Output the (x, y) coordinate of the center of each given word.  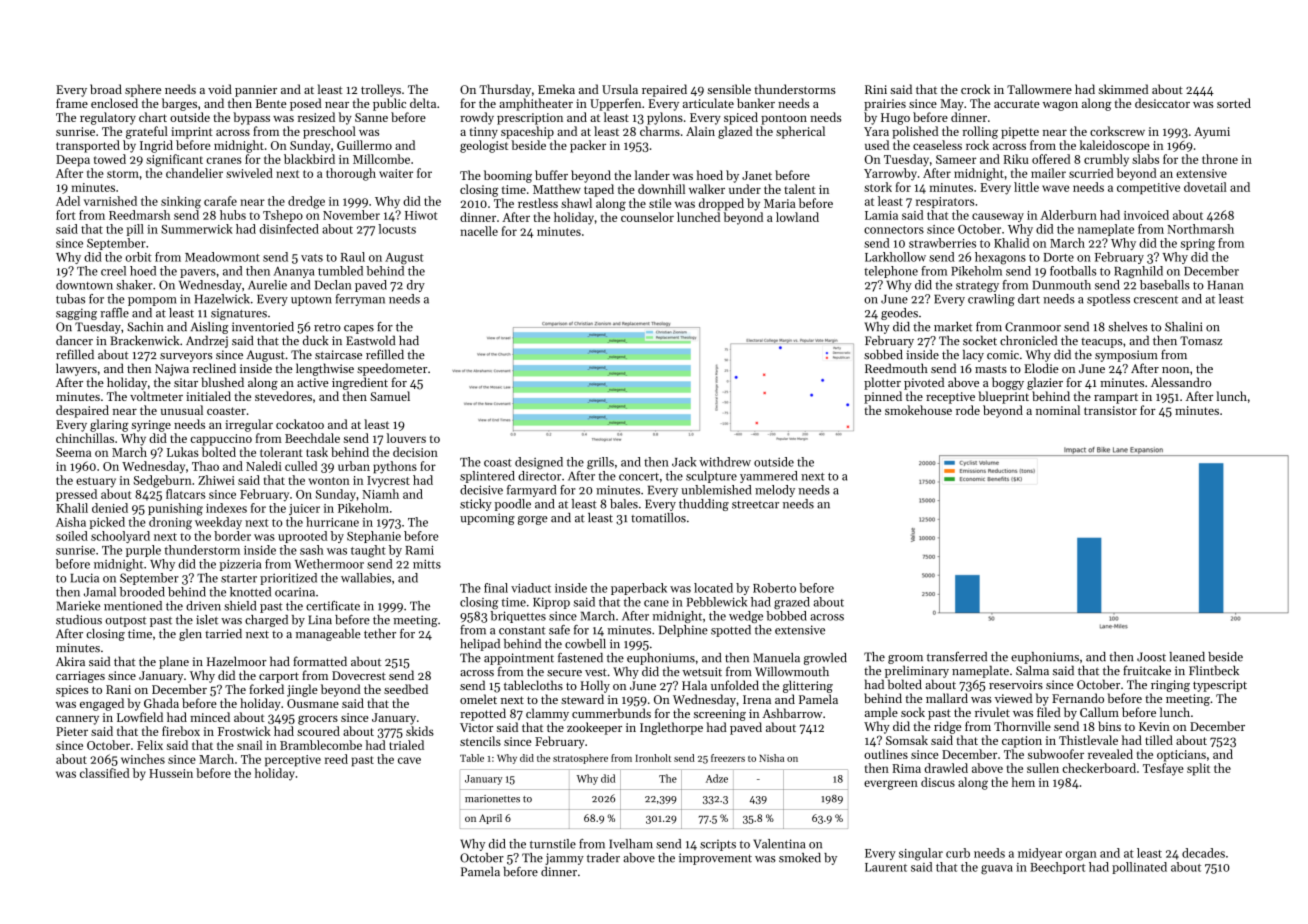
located (713, 588)
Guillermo (364, 145)
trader (603, 858)
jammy (564, 859)
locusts (397, 229)
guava (997, 870)
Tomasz (1201, 341)
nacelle (479, 231)
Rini (876, 89)
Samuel (390, 396)
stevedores (283, 396)
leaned (1187, 657)
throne (1220, 159)
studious (79, 620)
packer (588, 146)
